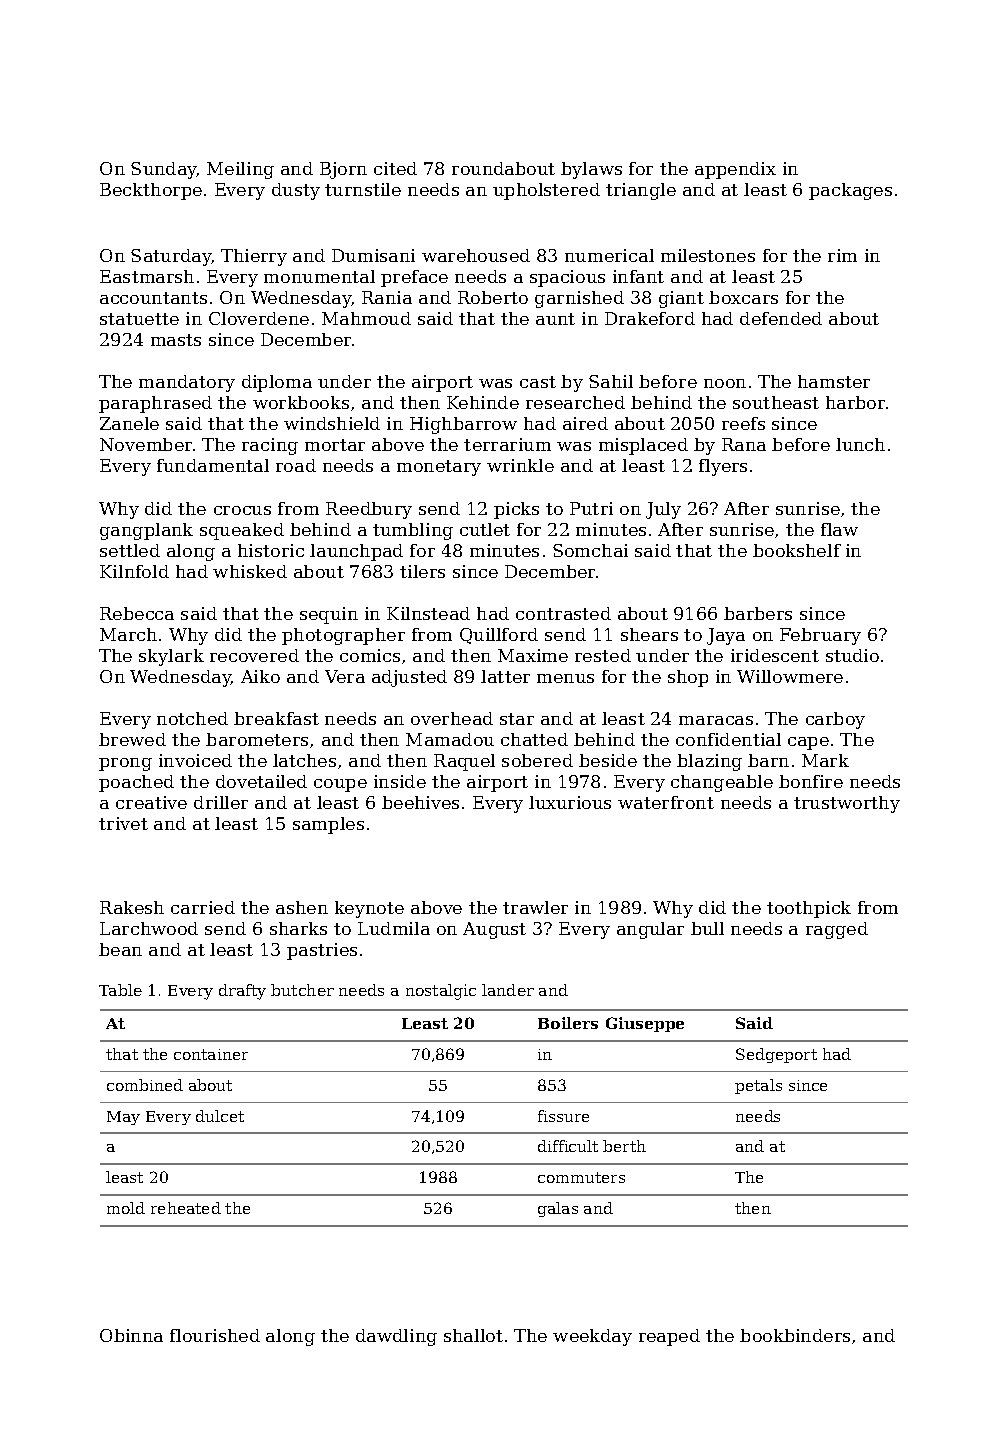 This screenshot has width=1008, height=1432. I want to click on drafty, so click(242, 992).
